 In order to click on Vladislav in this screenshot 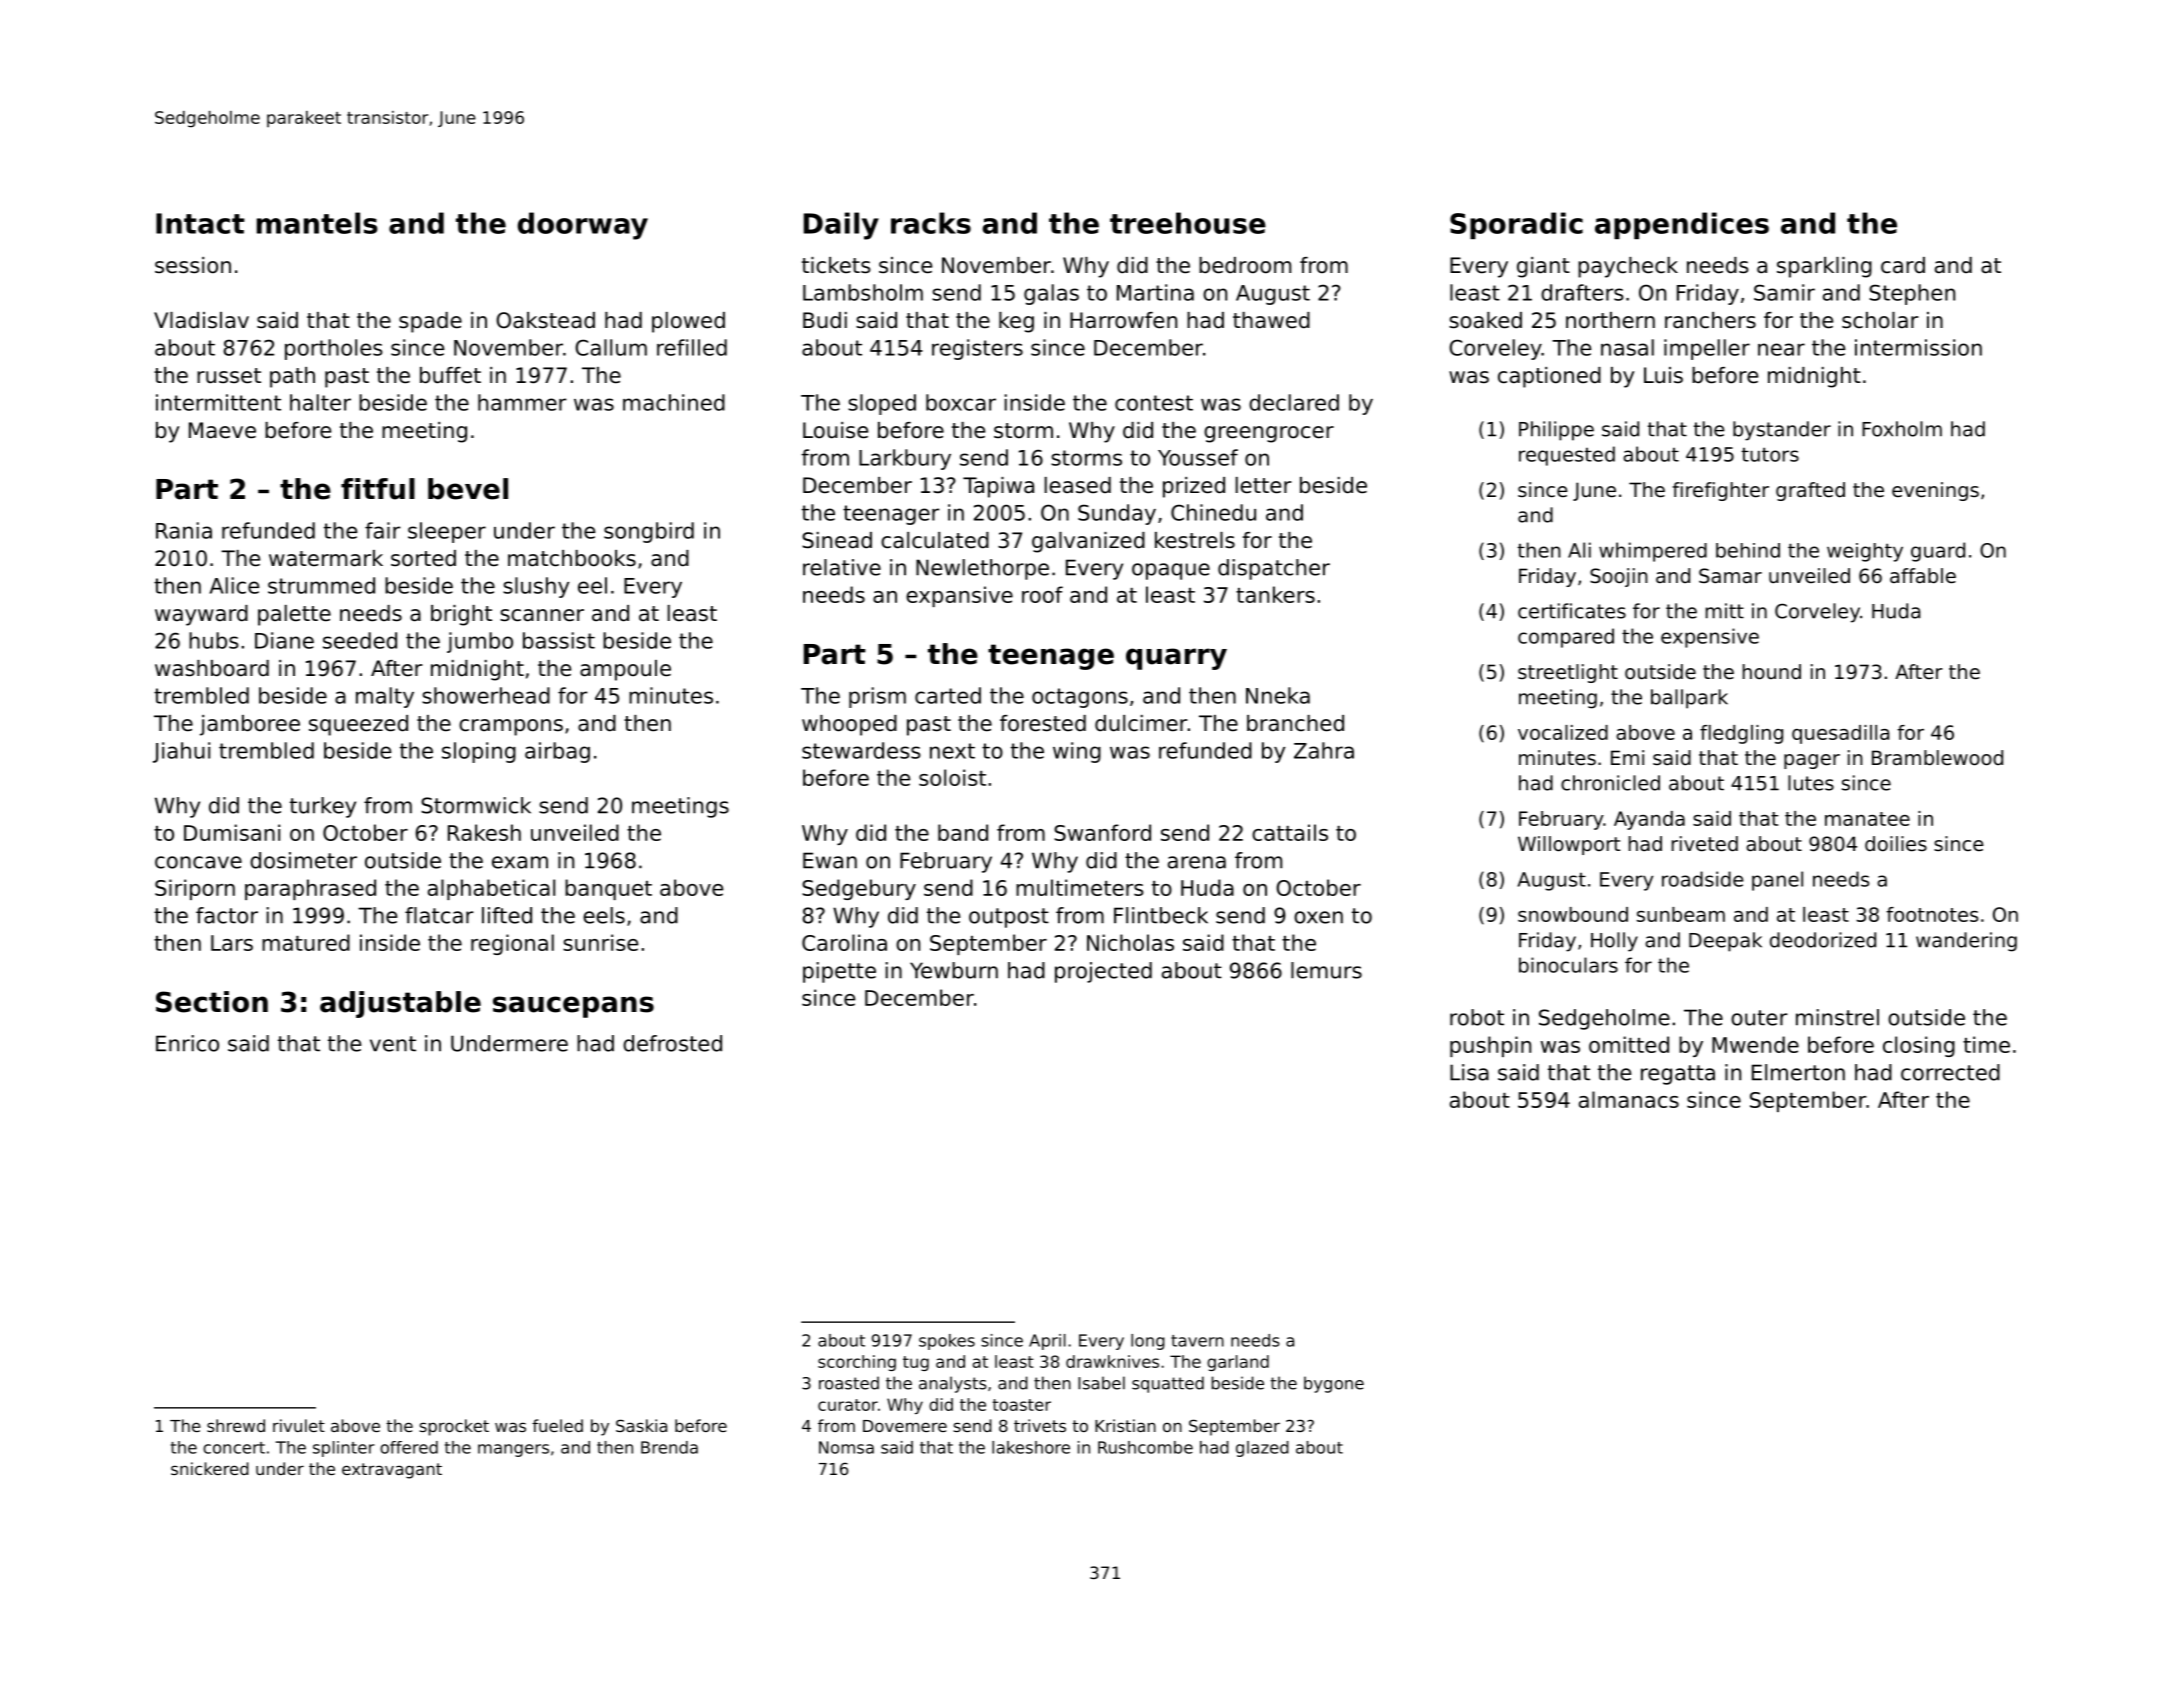, I will do `click(201, 320)`.
